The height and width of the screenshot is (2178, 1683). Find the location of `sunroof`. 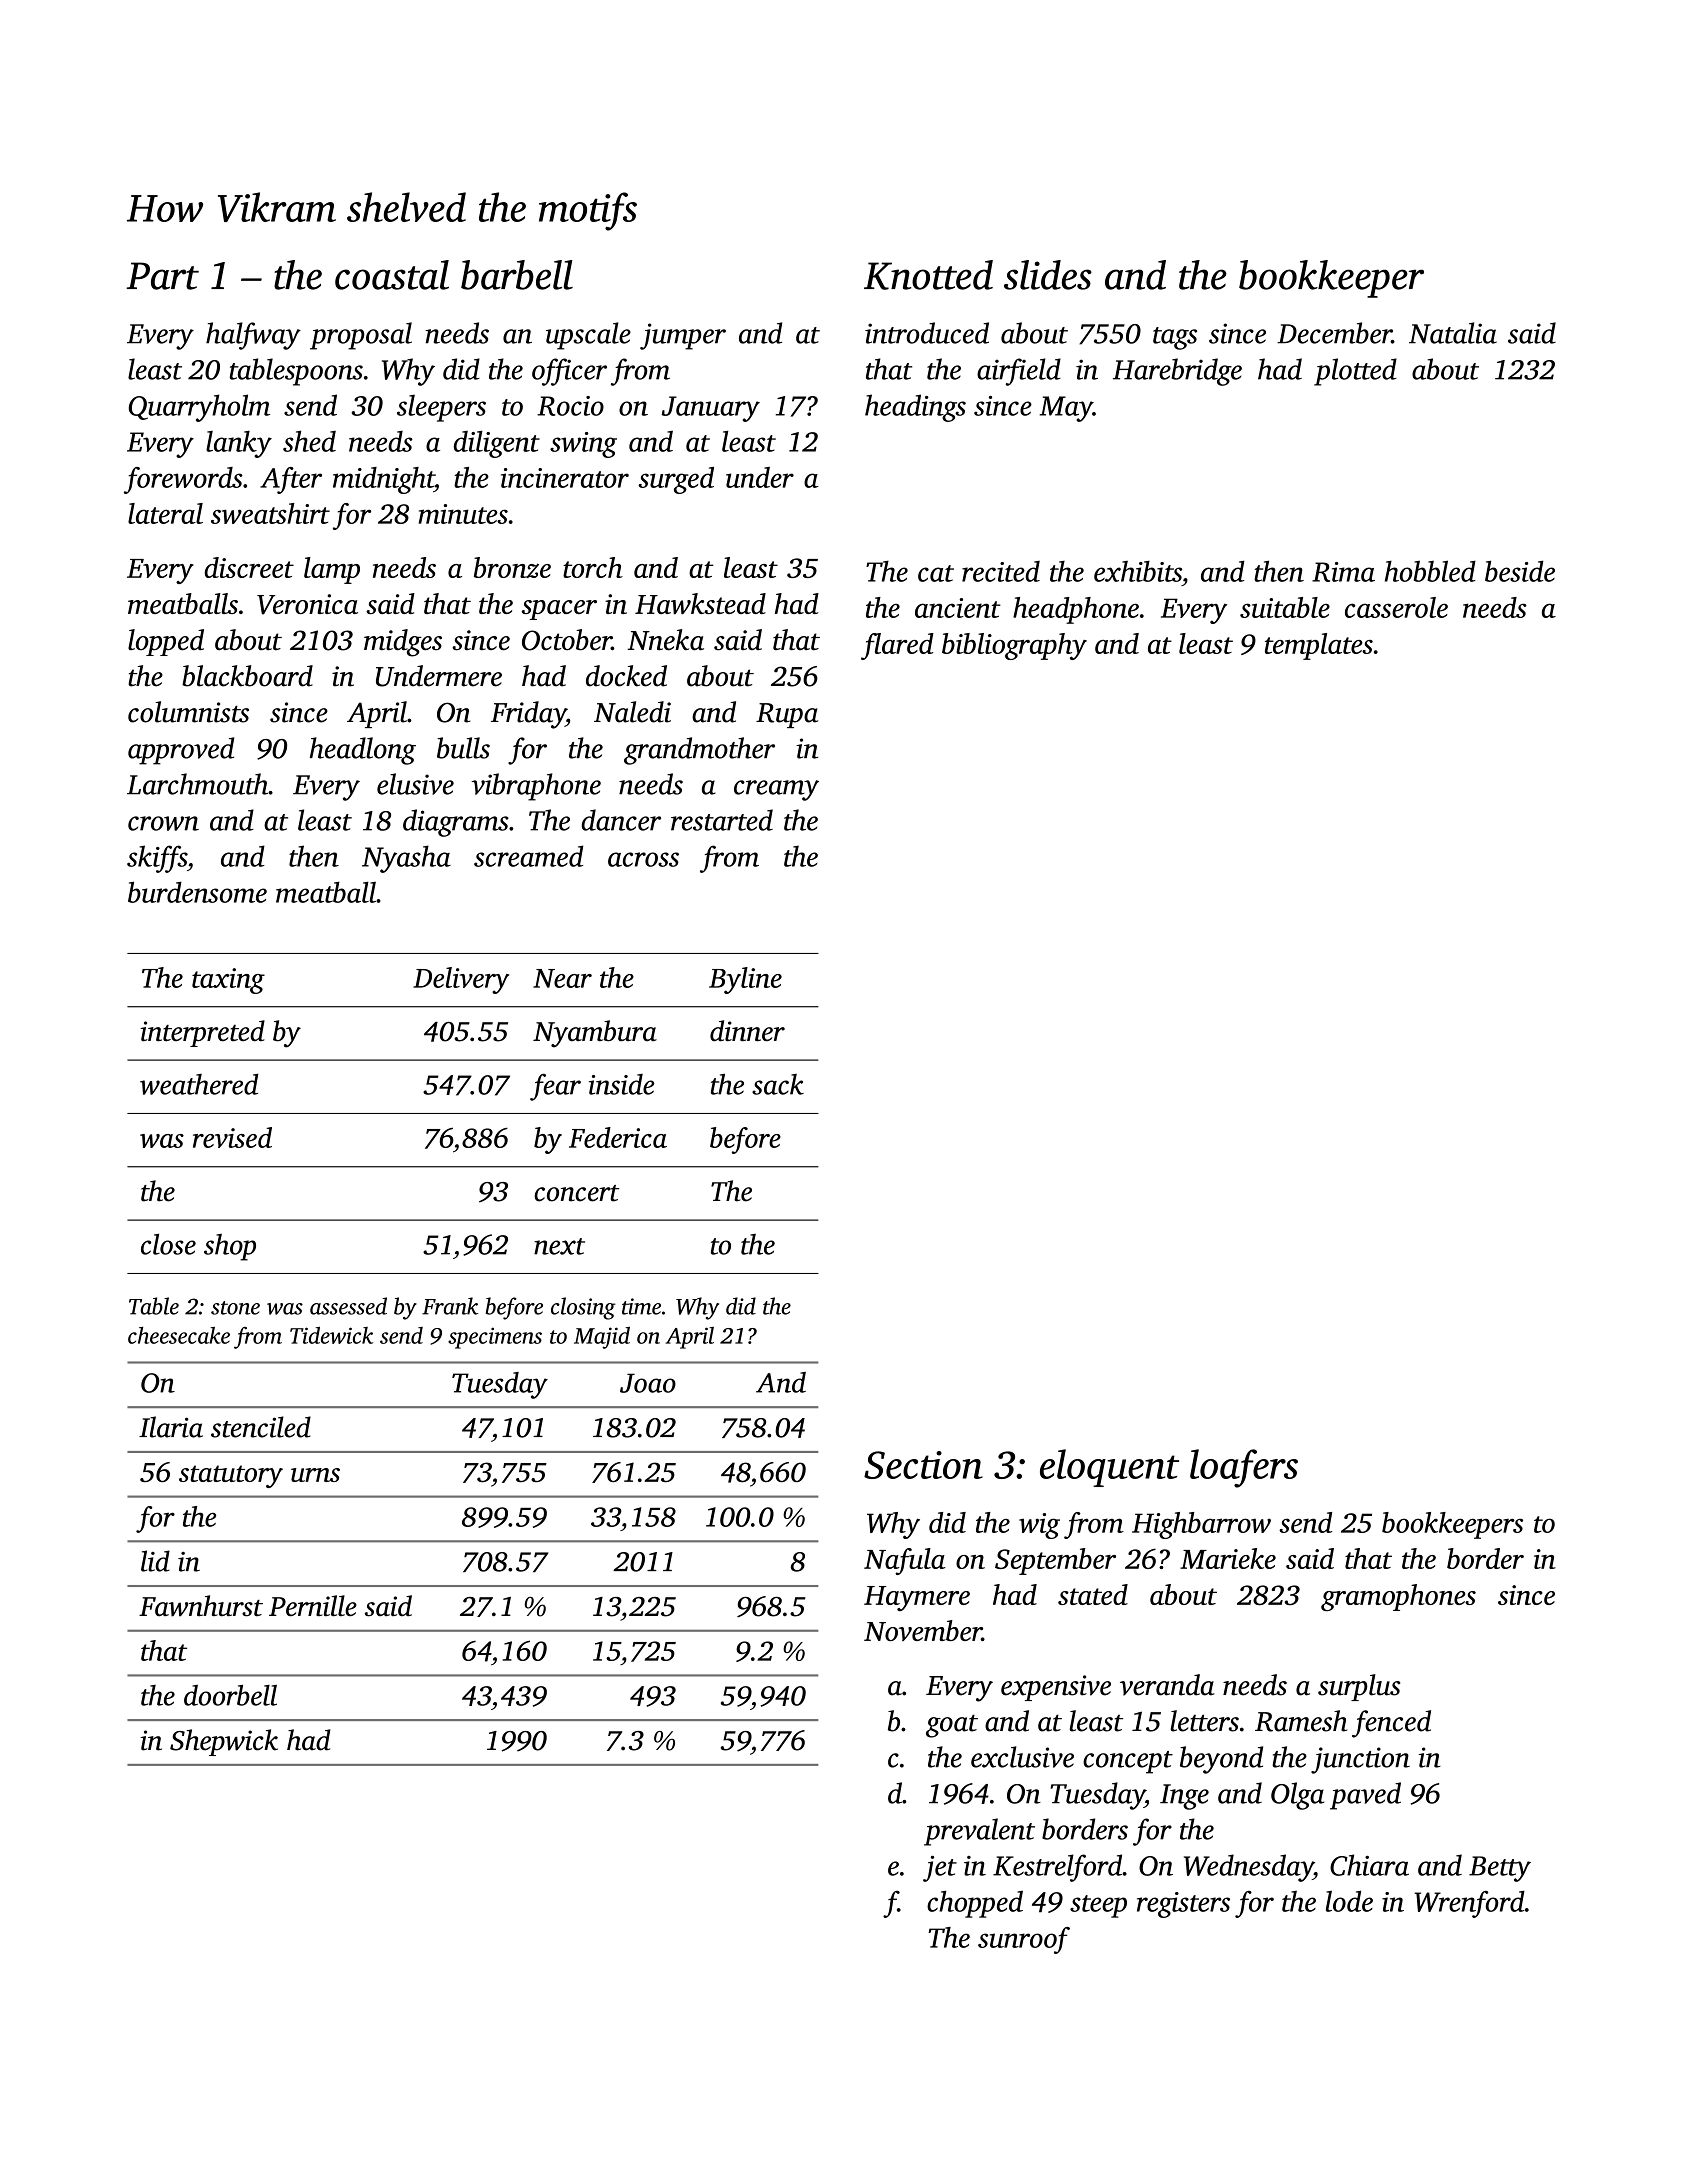

sunroof is located at coordinates (1024, 1940).
